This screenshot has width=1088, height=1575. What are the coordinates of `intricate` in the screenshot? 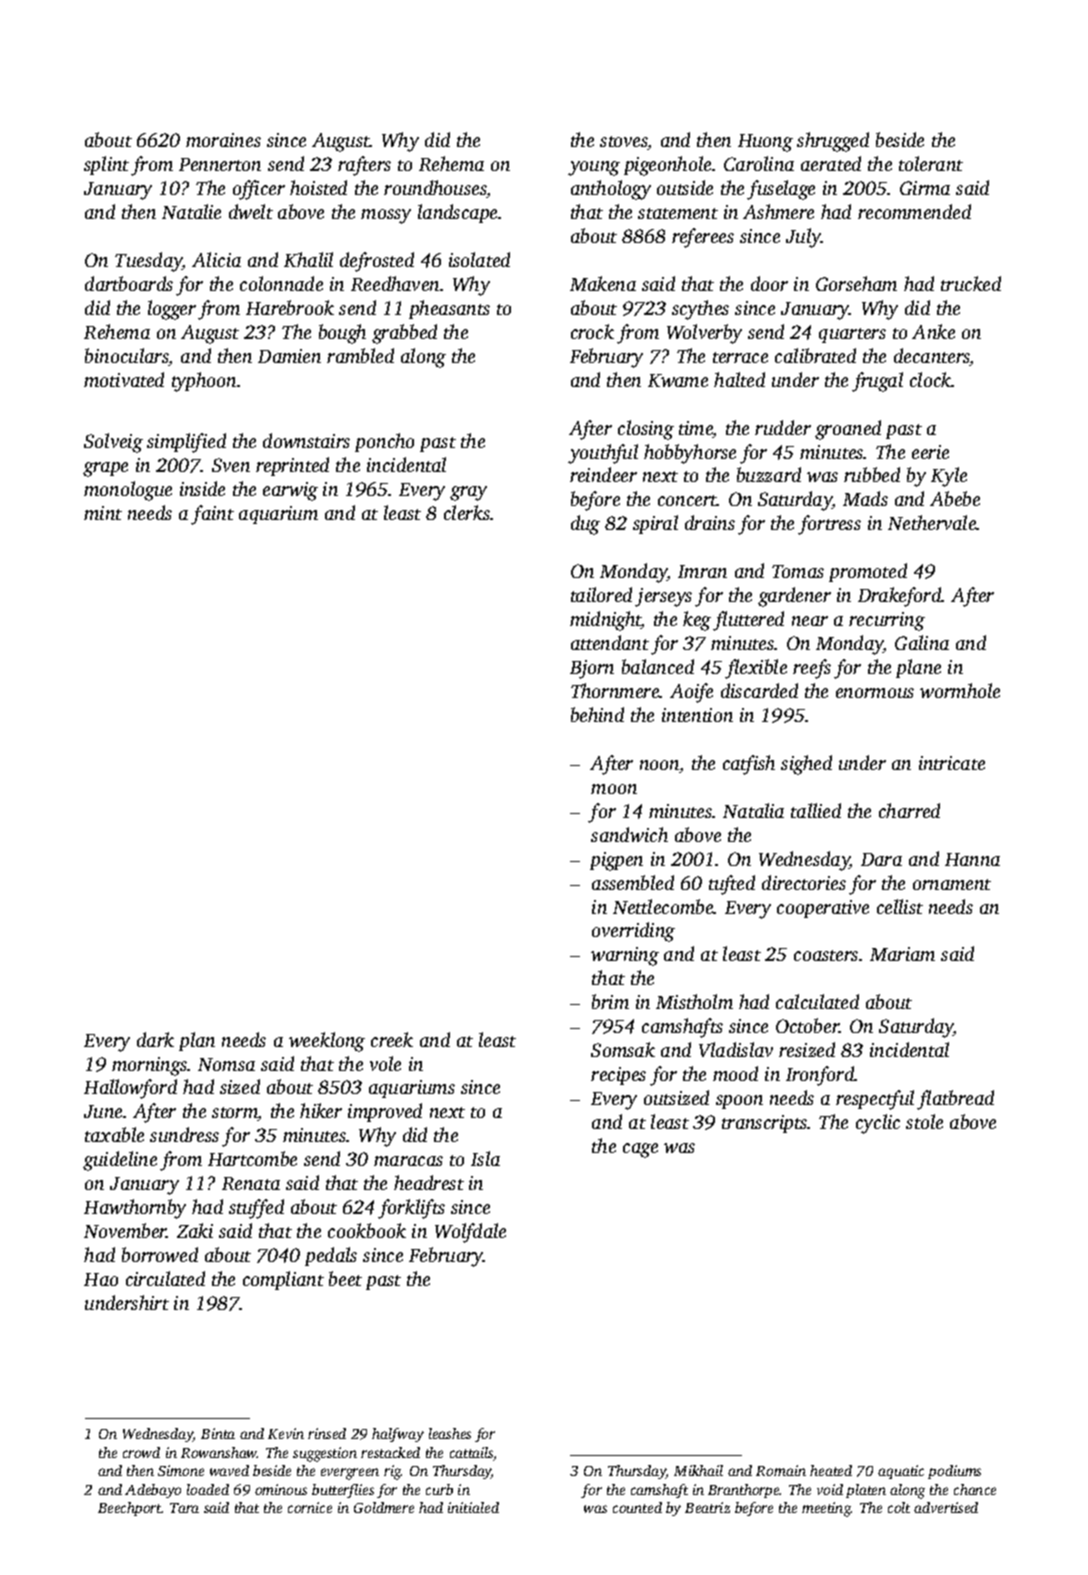 It's located at (952, 763).
